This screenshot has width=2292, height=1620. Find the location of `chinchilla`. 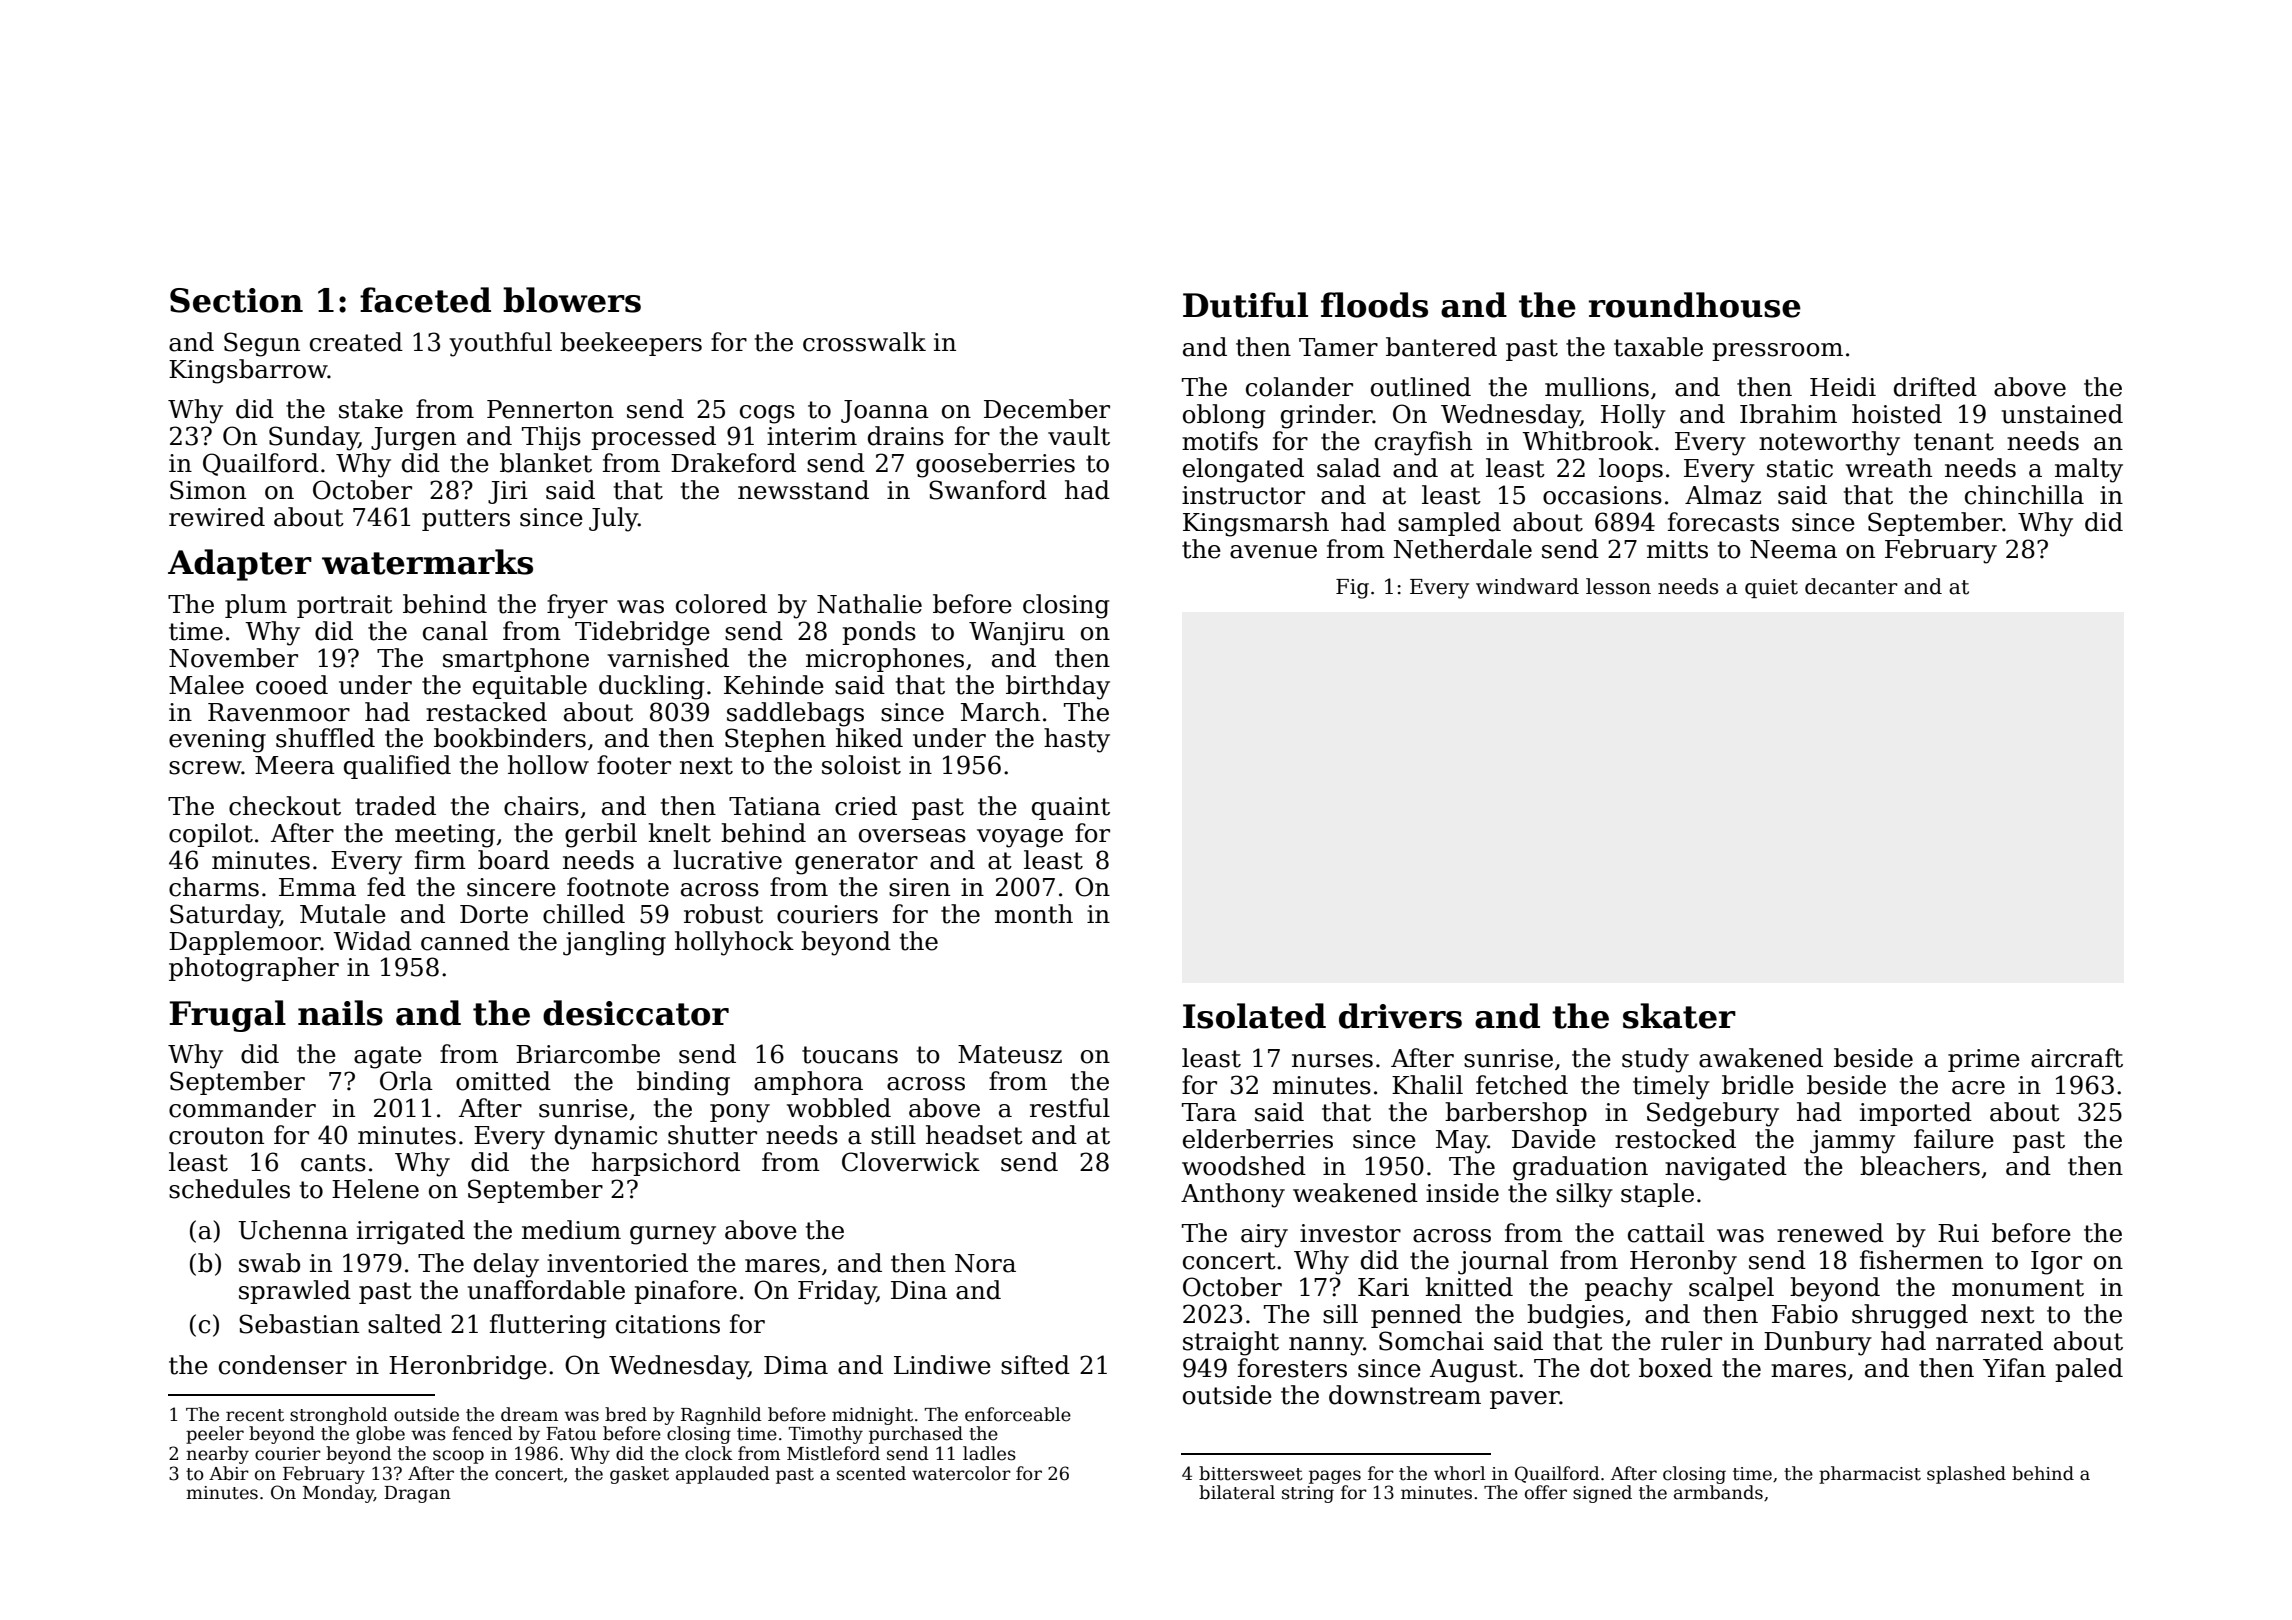

chinchilla is located at coordinates (2024, 495).
